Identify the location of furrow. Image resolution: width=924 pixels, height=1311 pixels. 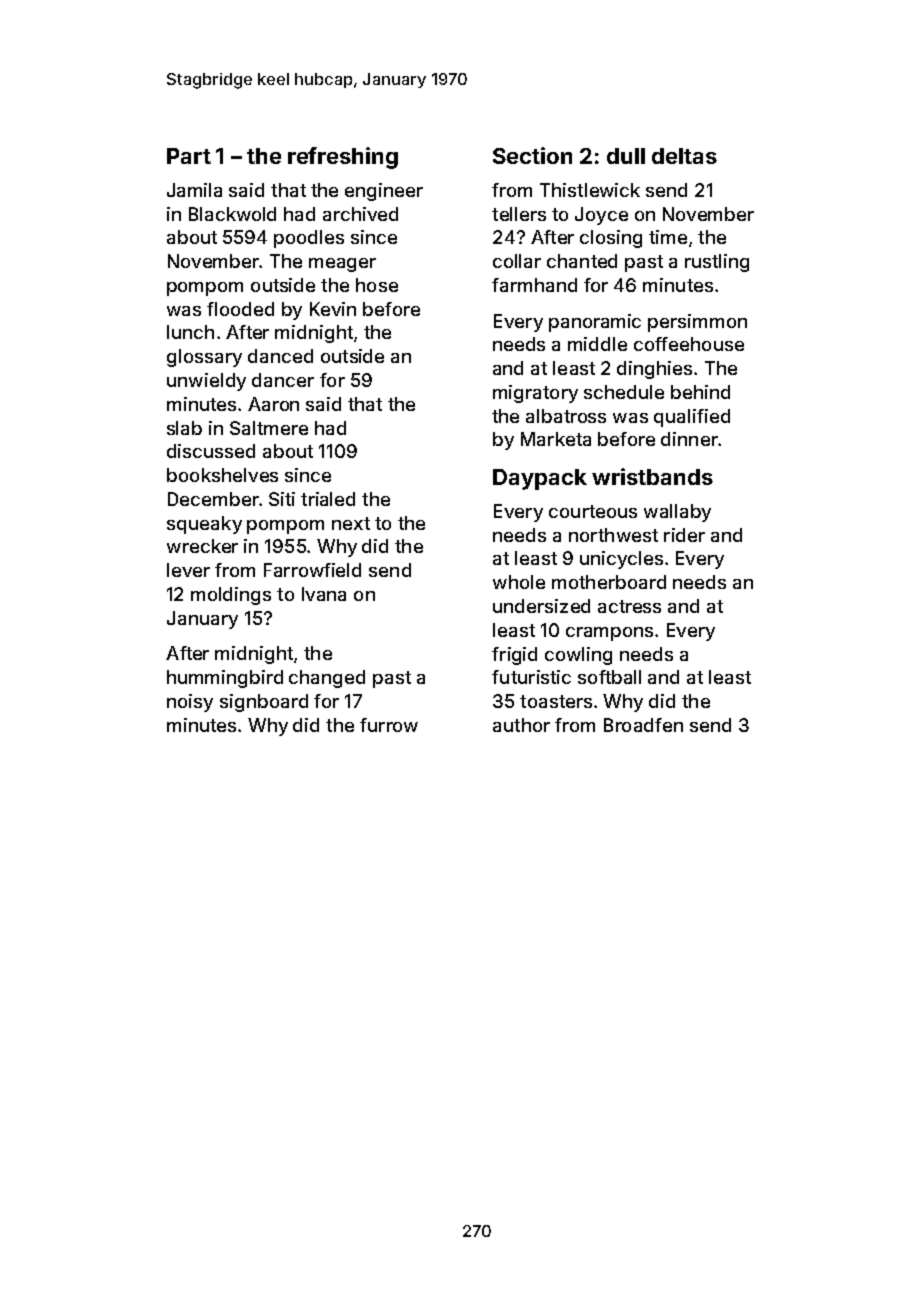
(389, 725).
